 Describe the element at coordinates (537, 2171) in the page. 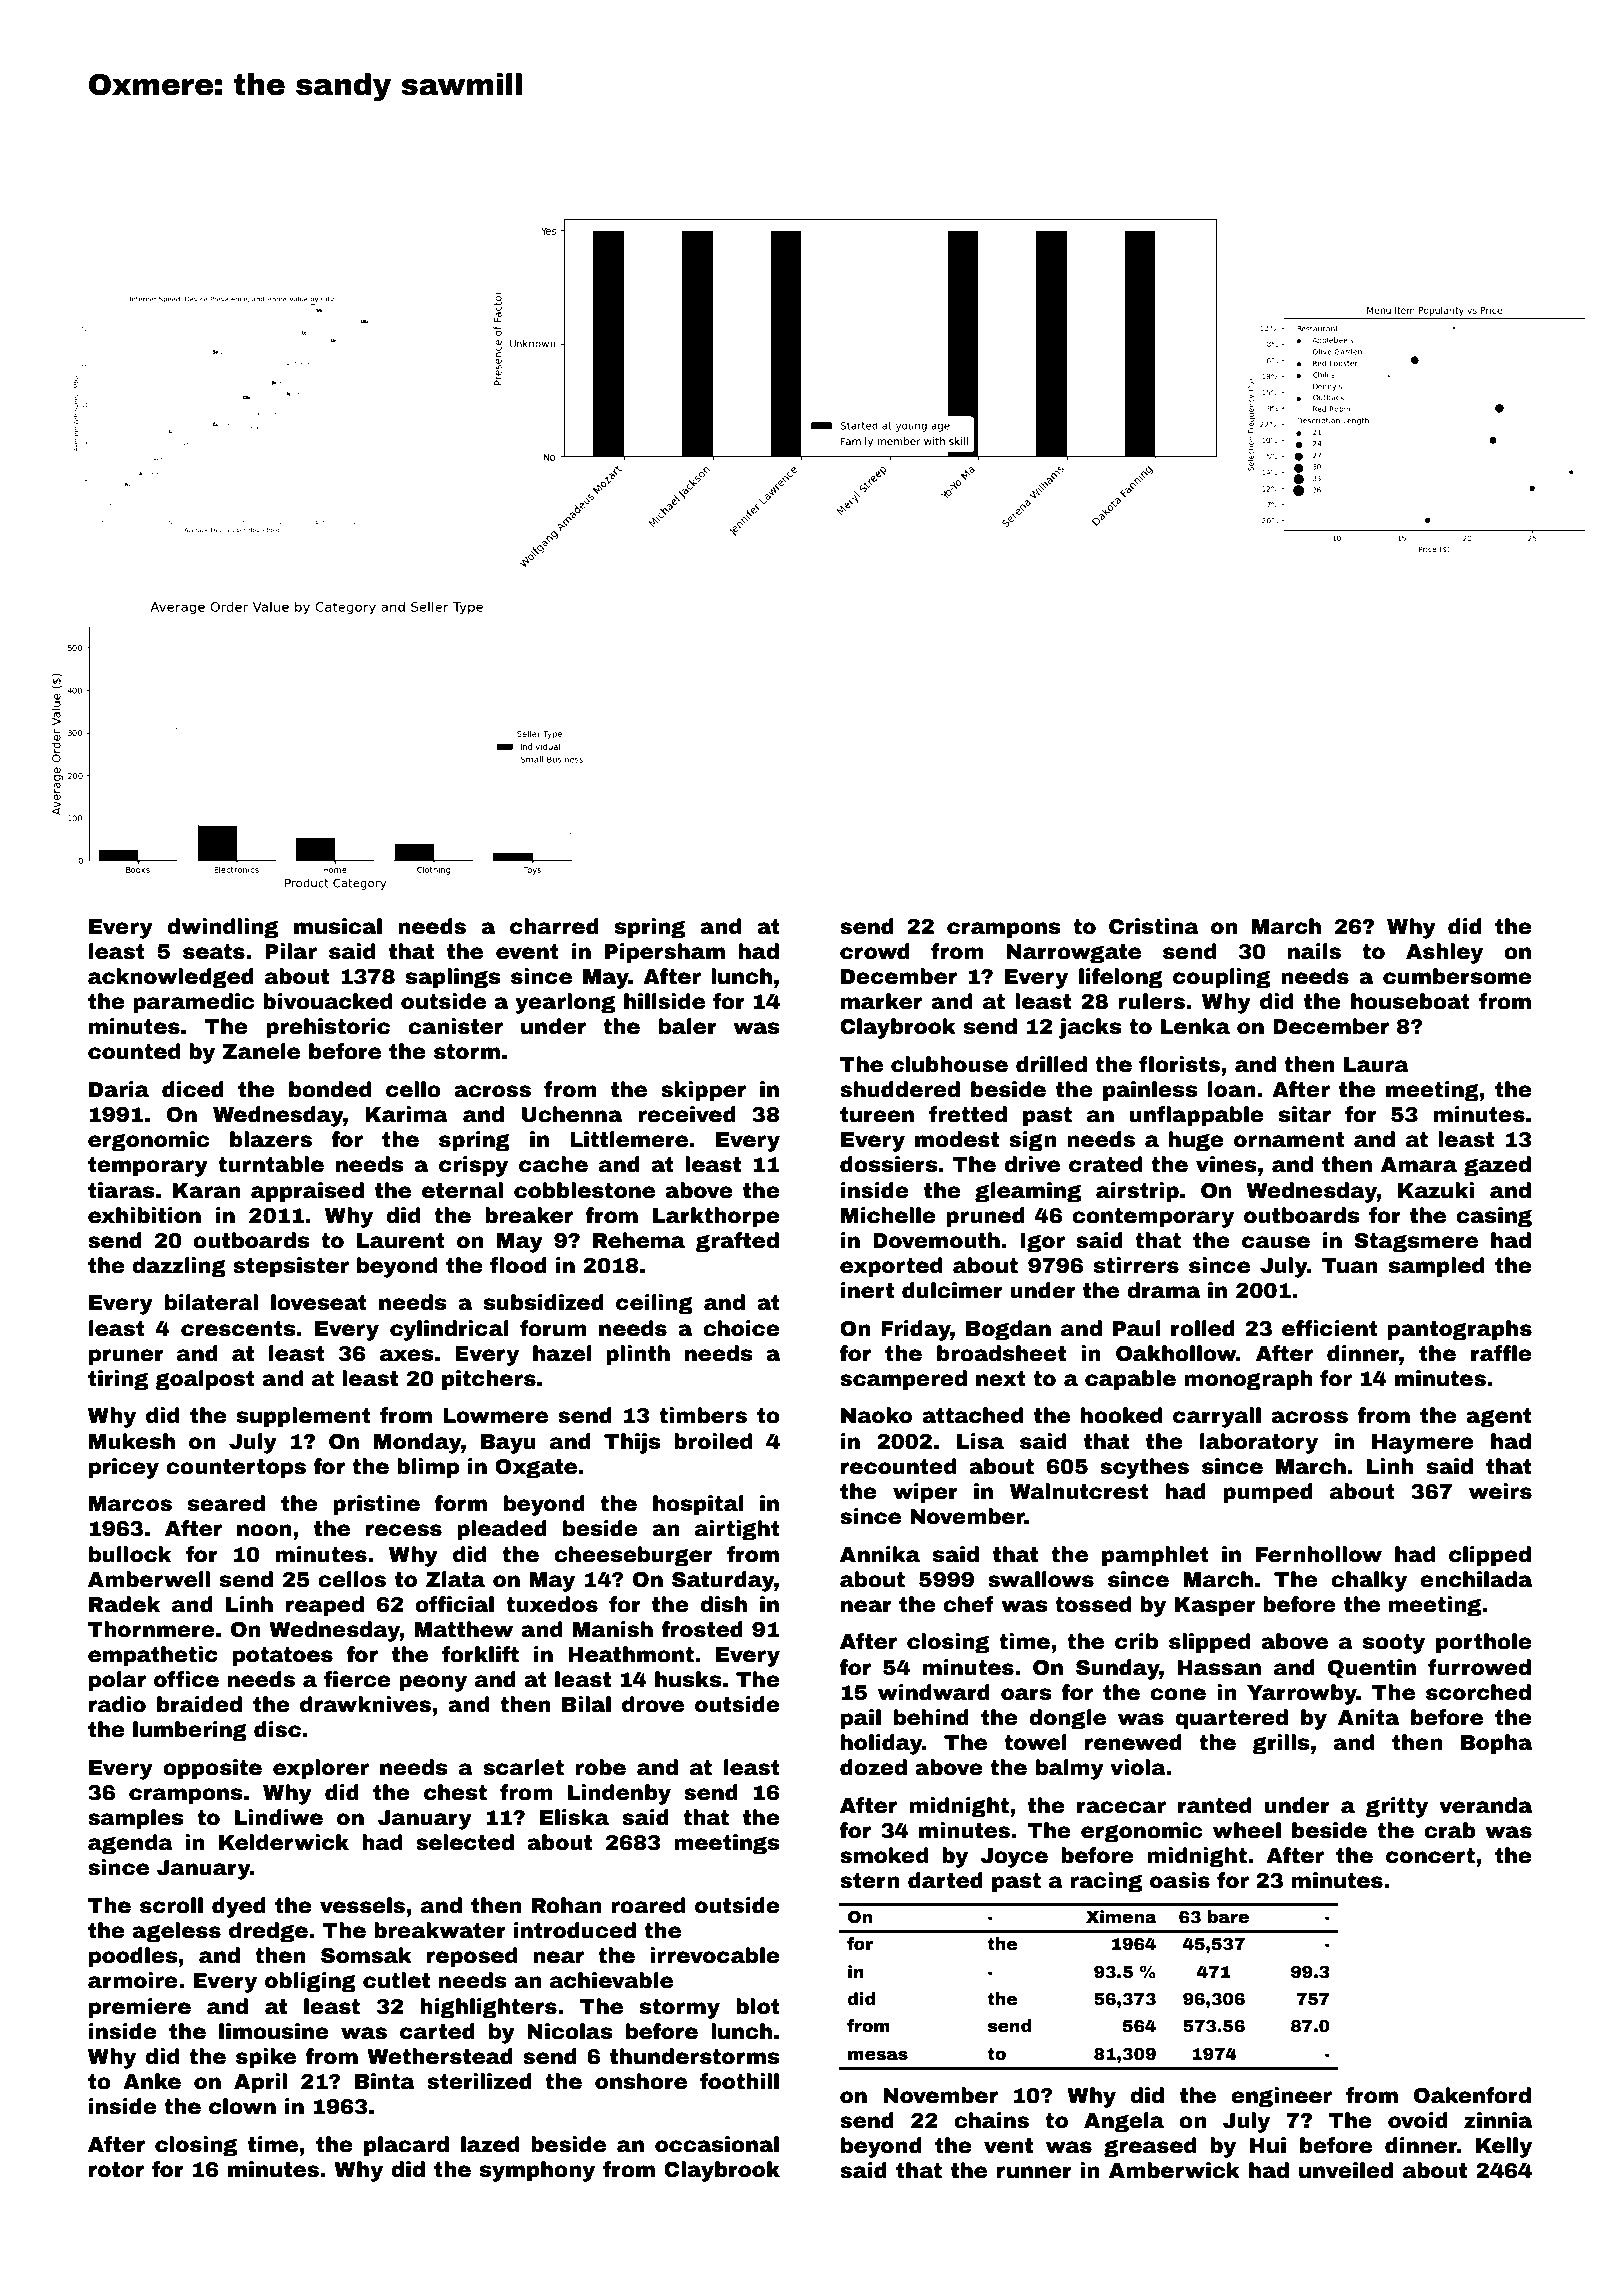

I see `symphony` at that location.
